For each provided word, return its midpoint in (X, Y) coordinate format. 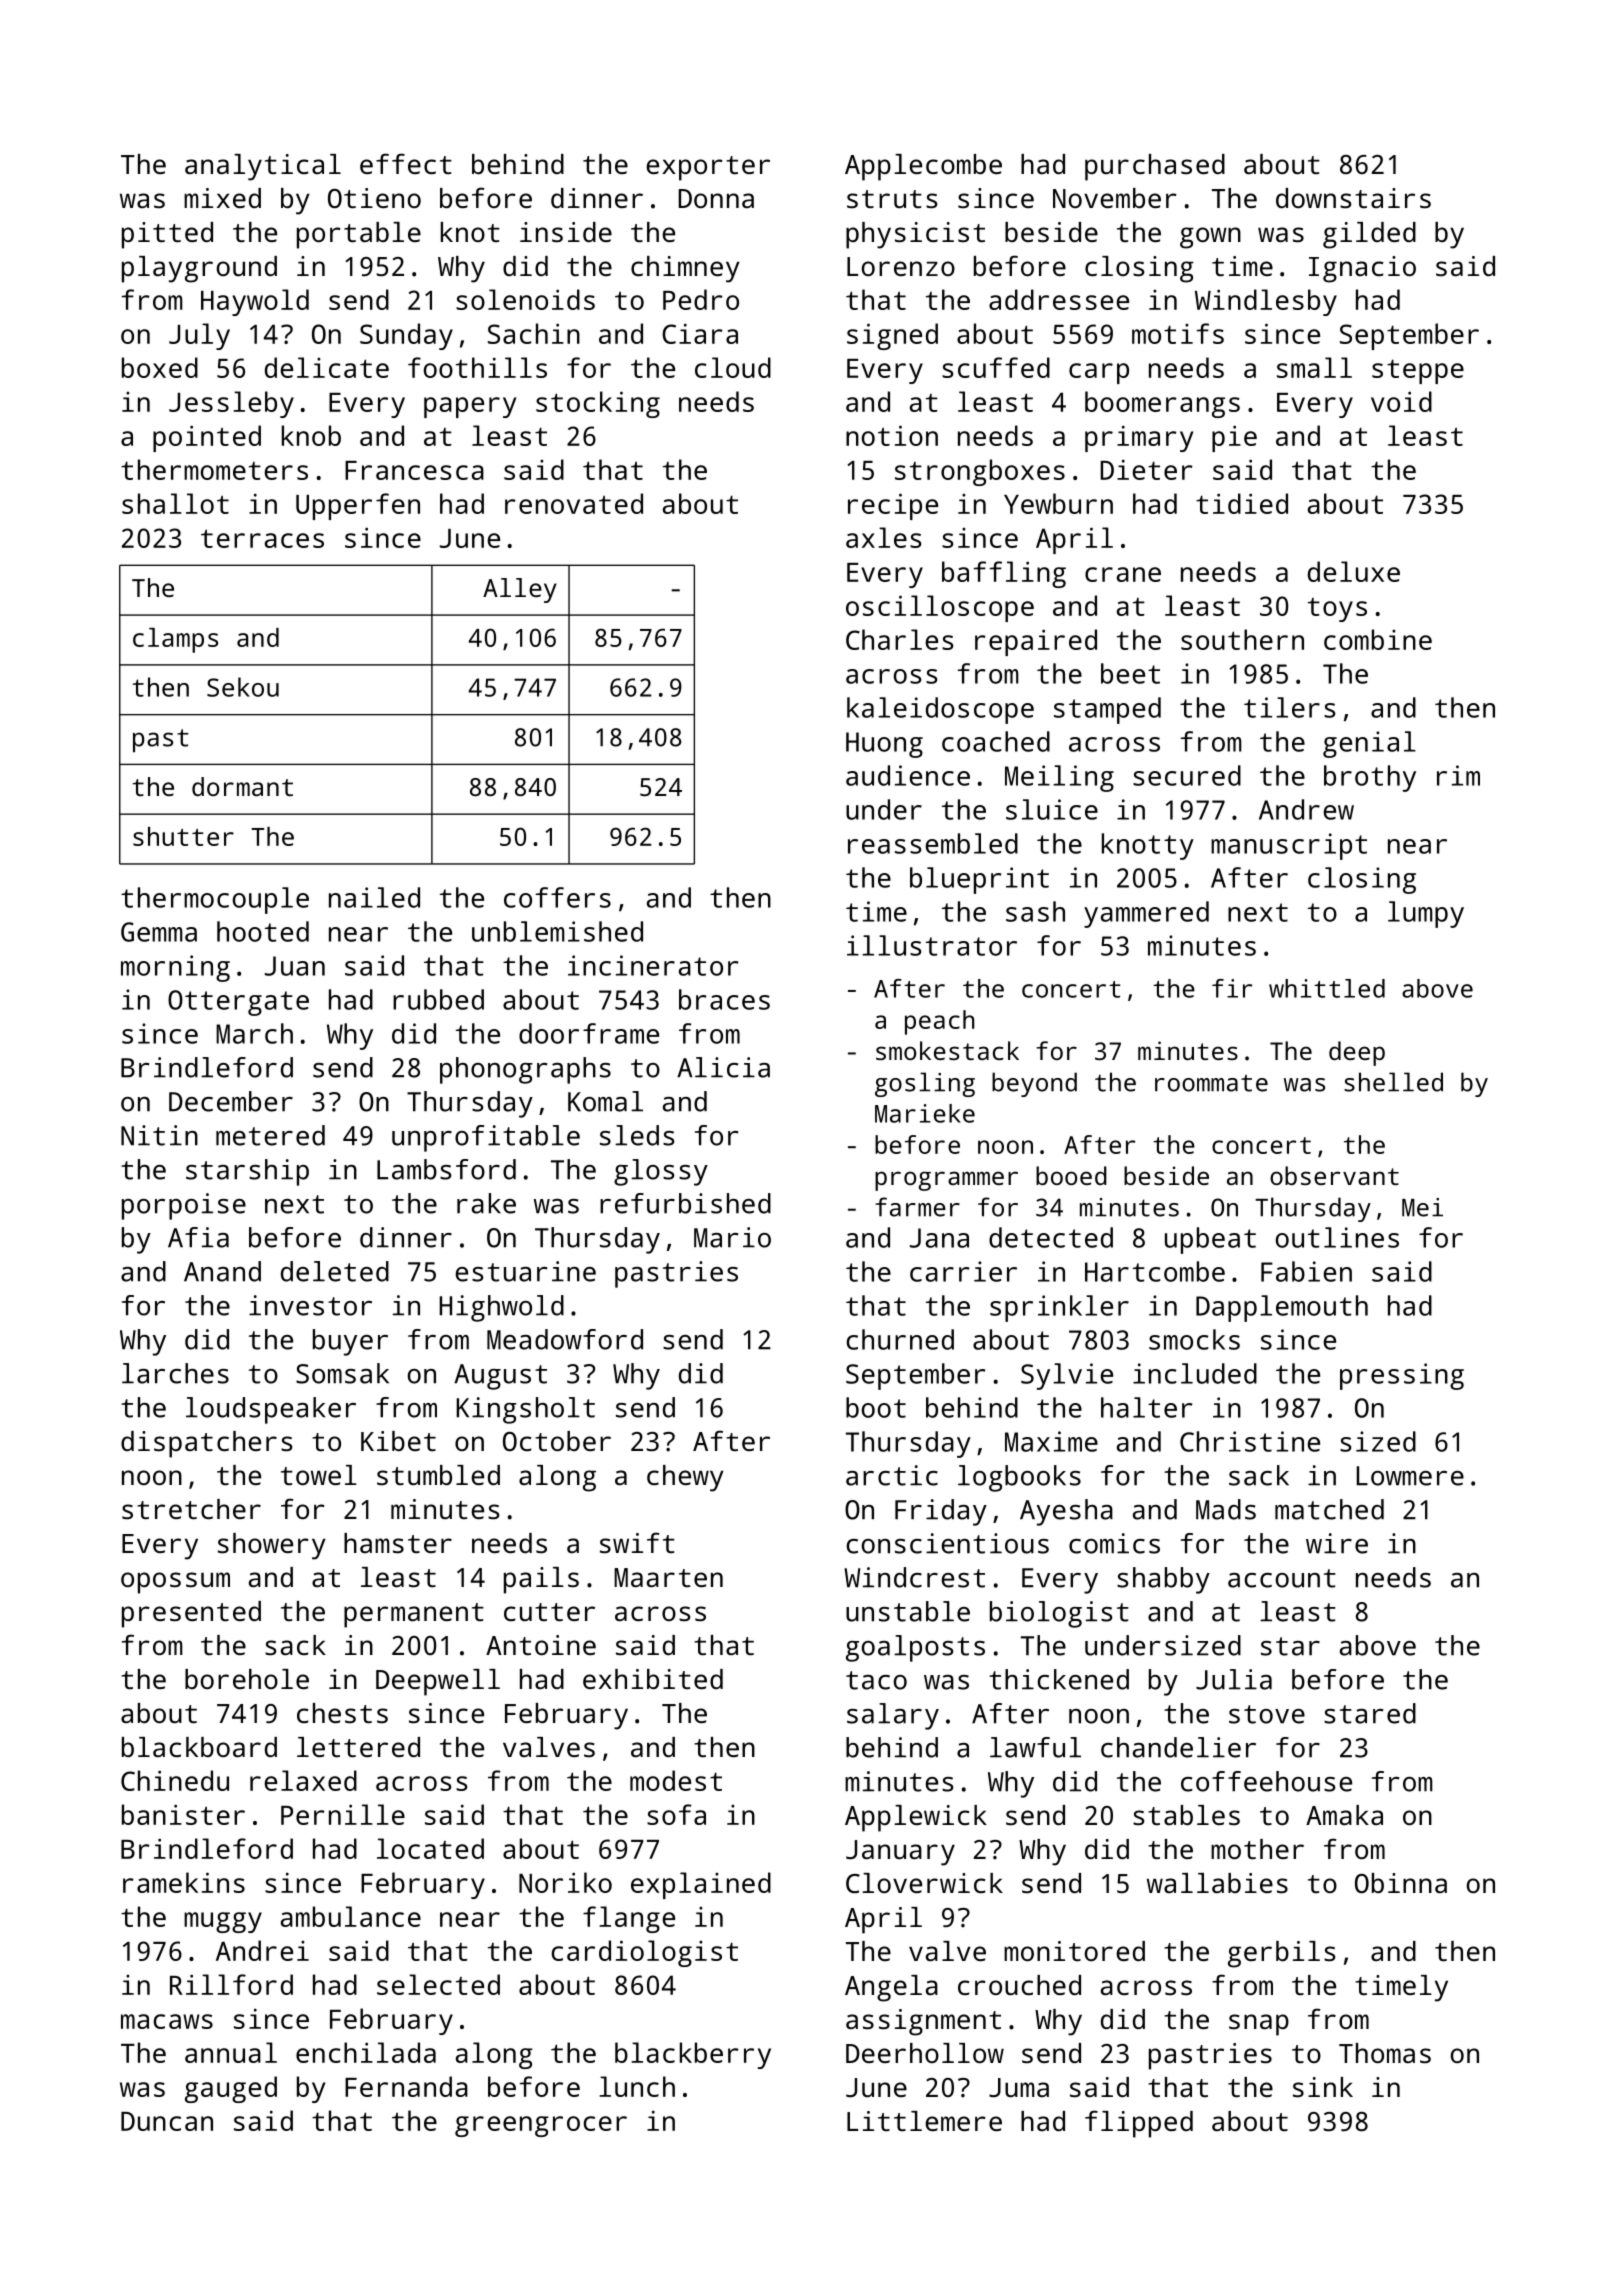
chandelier (1178, 1747)
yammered (1146, 914)
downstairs (1353, 198)
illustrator (932, 945)
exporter (708, 168)
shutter (183, 836)
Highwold (501, 1308)
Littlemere (924, 2121)
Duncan (167, 2121)
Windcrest (914, 1577)
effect (406, 163)
